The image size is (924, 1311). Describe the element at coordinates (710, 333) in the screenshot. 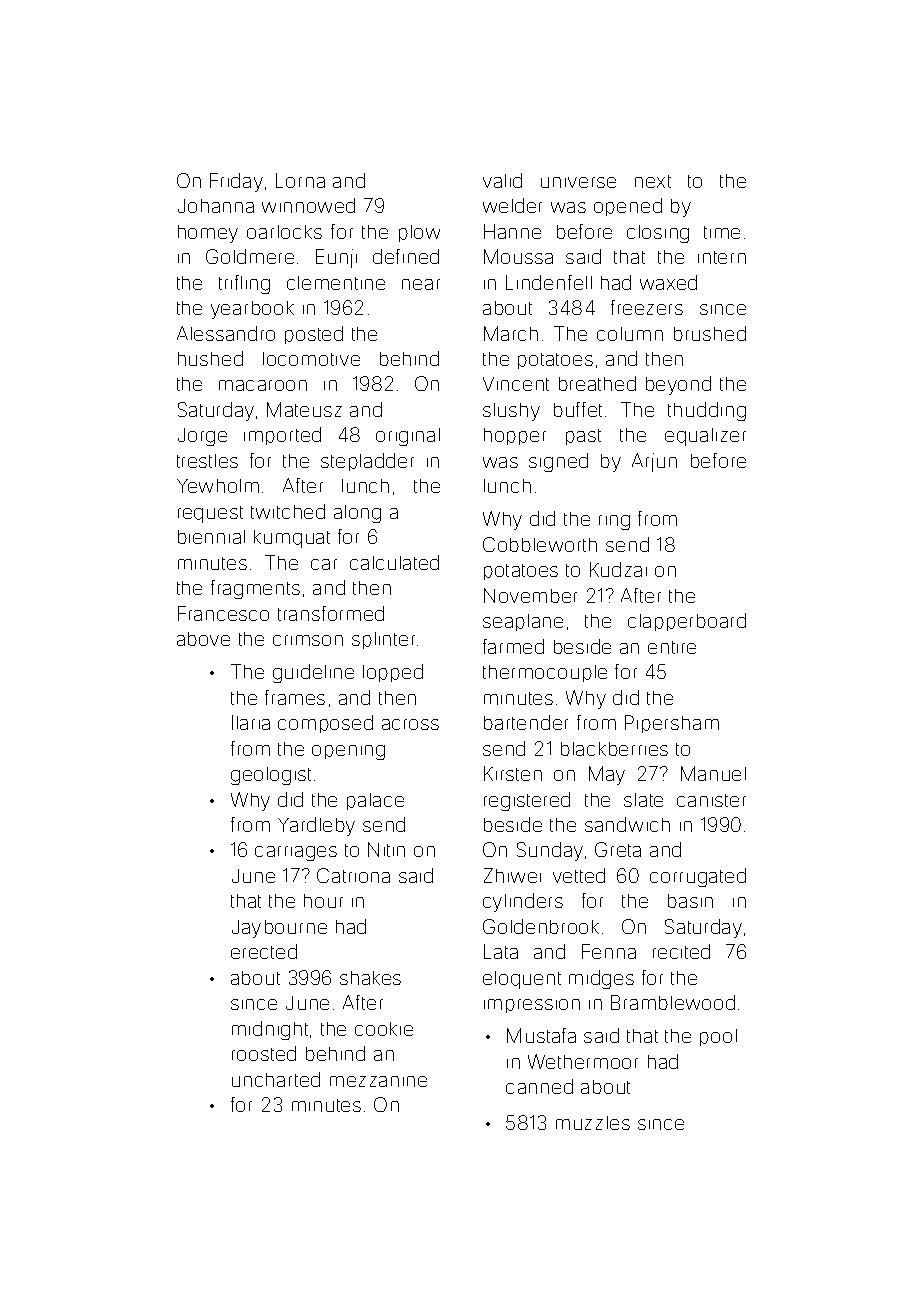

I see `brushed` at that location.
